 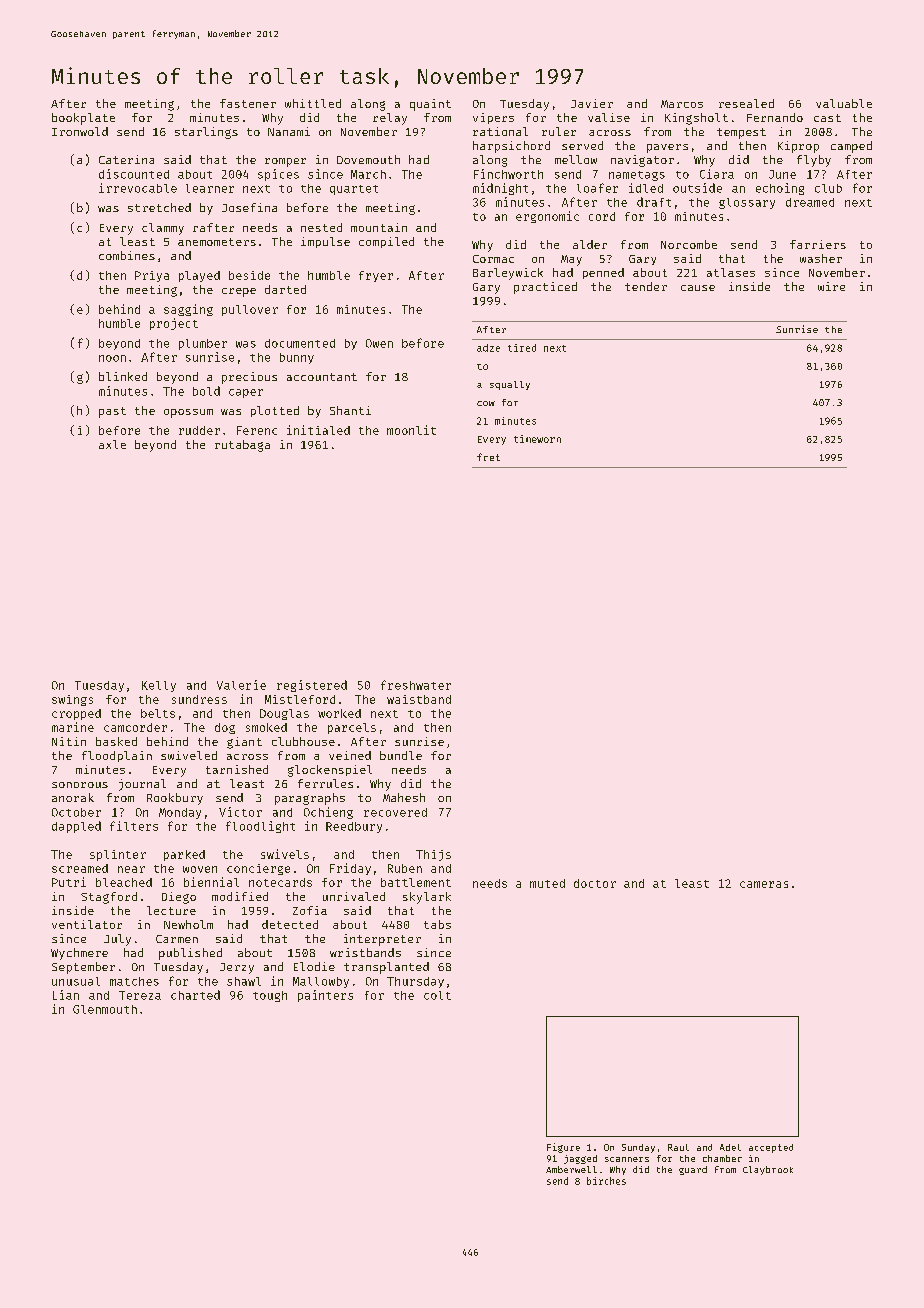 I want to click on cast, so click(x=827, y=118).
